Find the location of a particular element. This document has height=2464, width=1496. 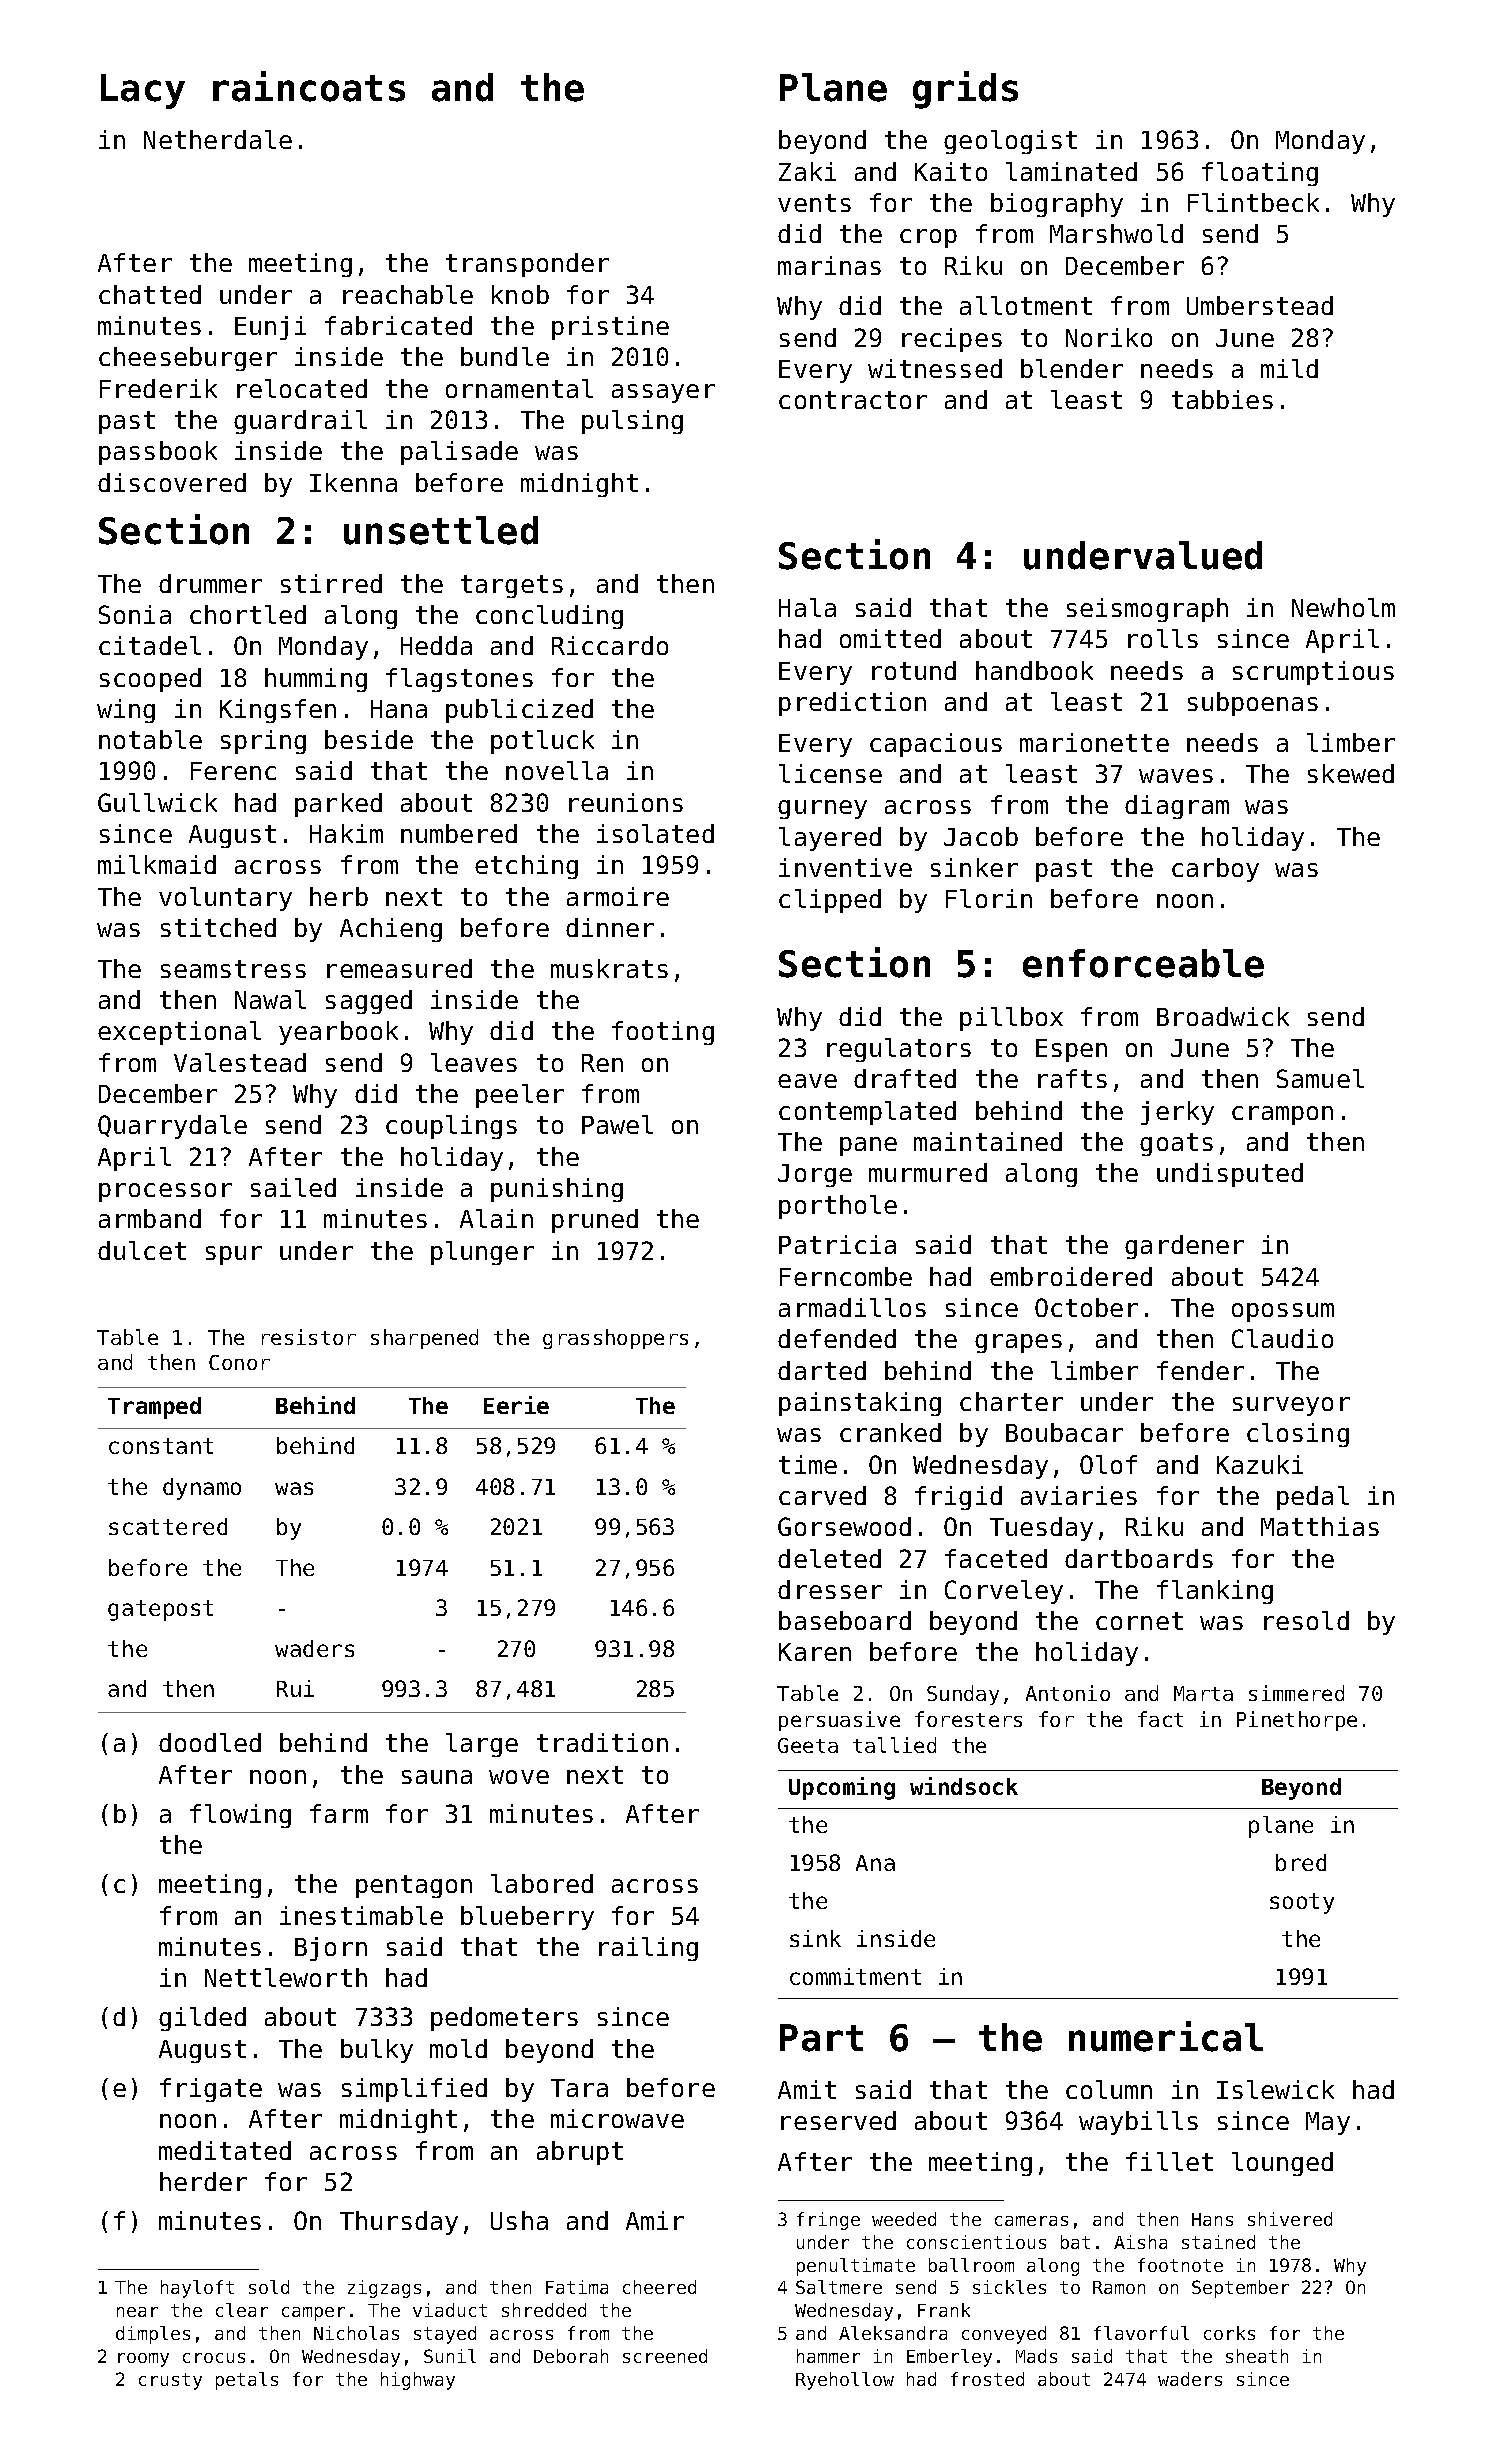

tradition is located at coordinates (602, 1742).
